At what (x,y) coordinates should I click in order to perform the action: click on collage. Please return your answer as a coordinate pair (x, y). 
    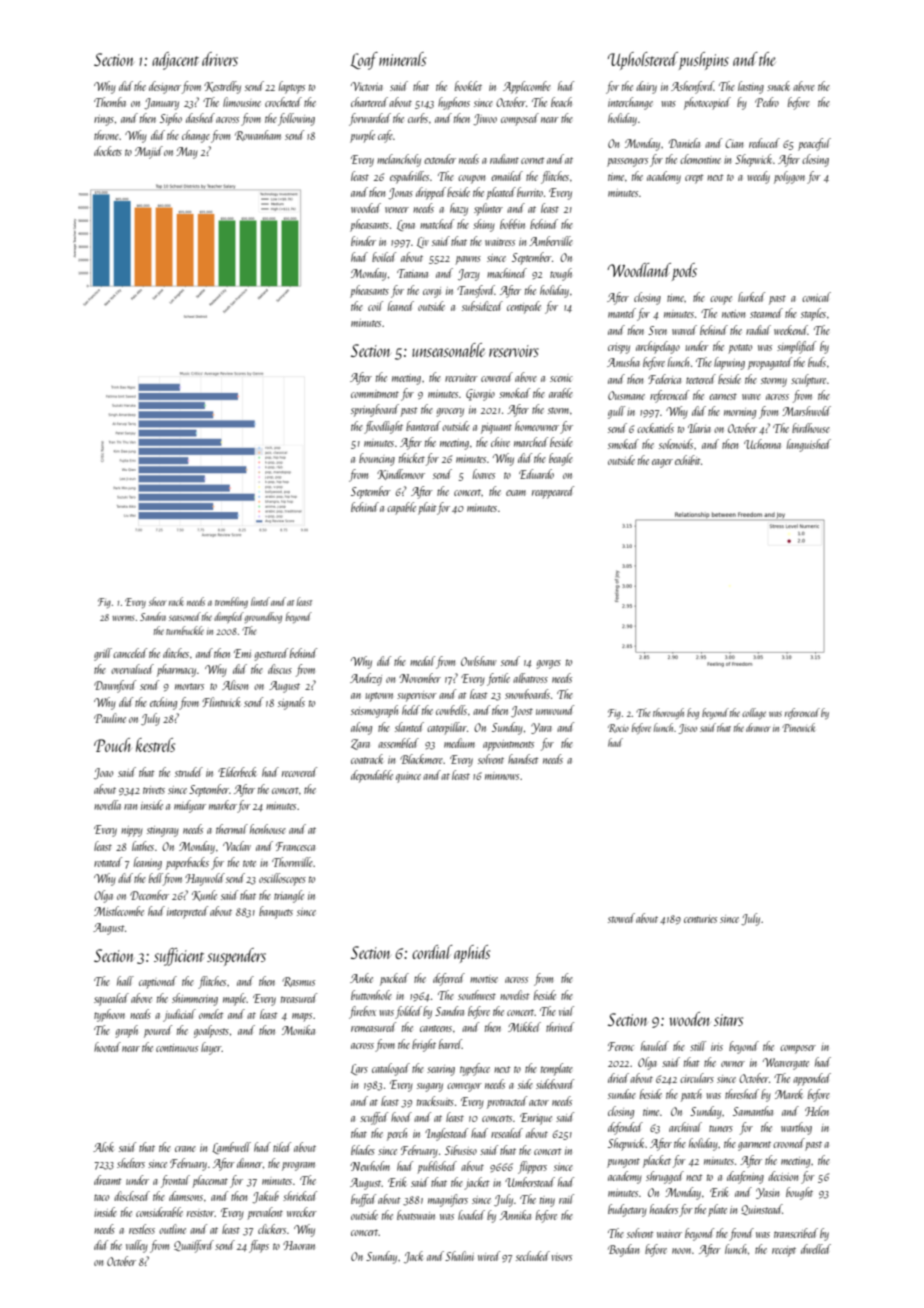
    Looking at the image, I should click on (754, 713).
